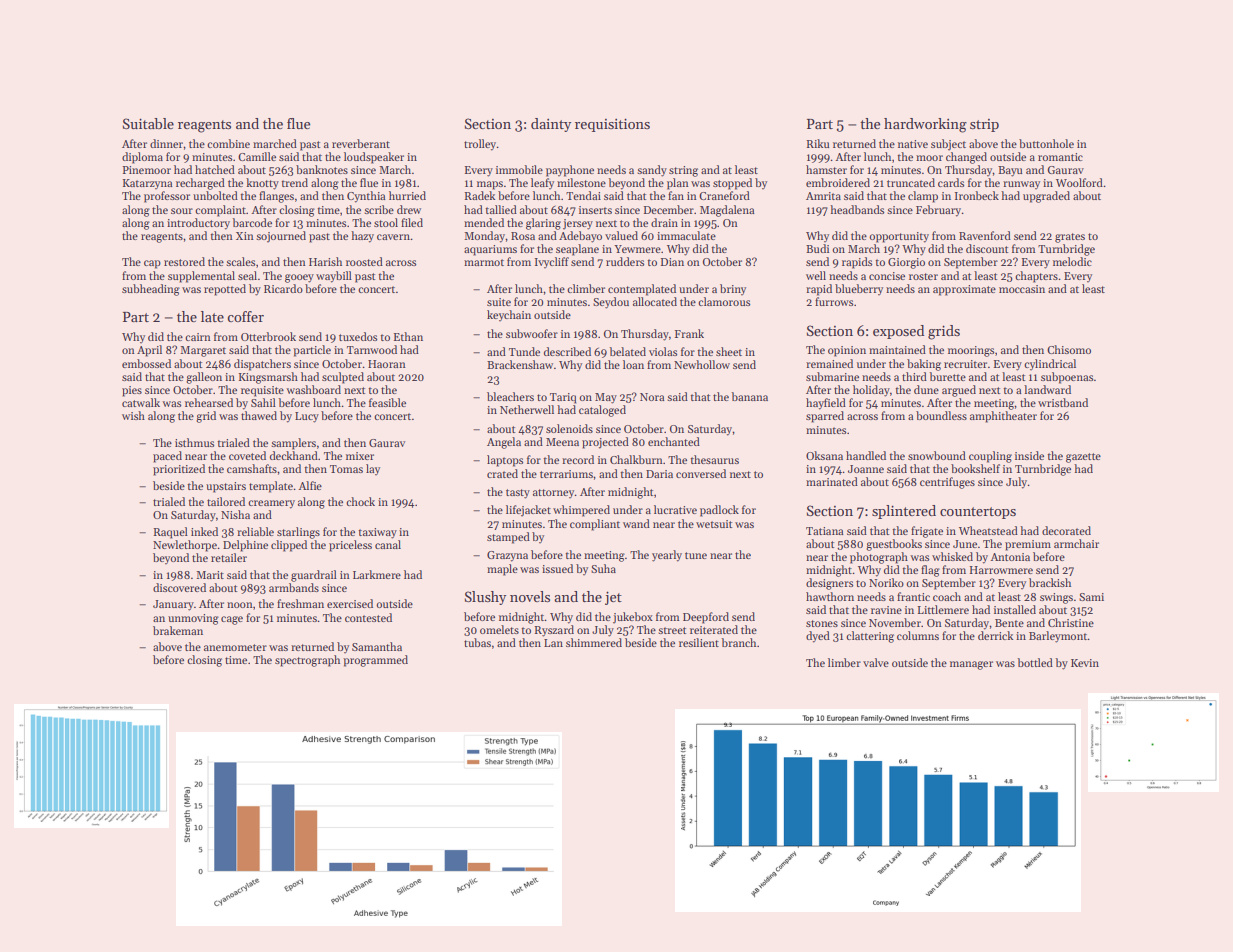  Describe the element at coordinates (959, 391) in the page. I see `argued` at that location.
